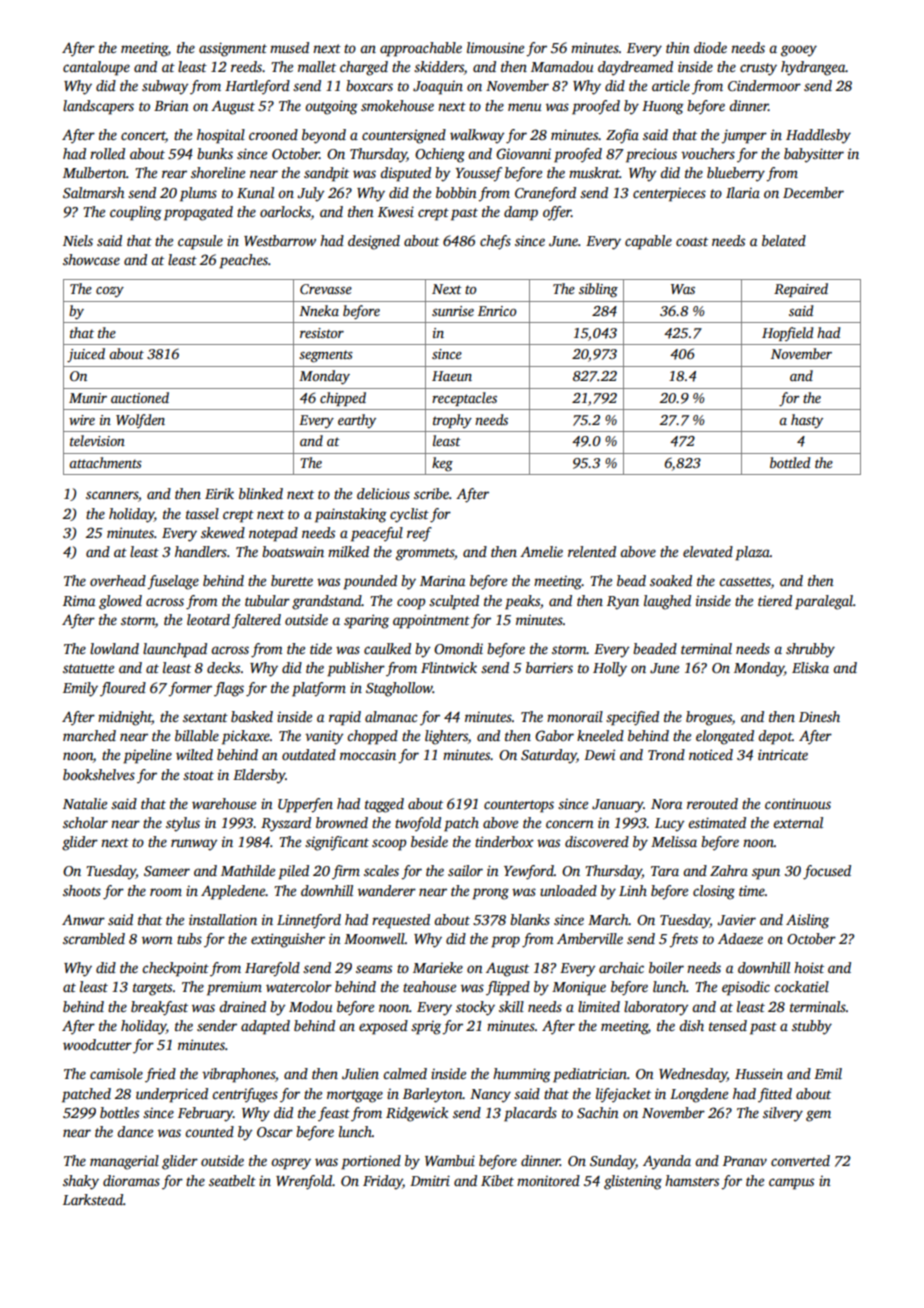 The height and width of the image is (1308, 924). I want to click on Saltmarsh, so click(93, 192).
